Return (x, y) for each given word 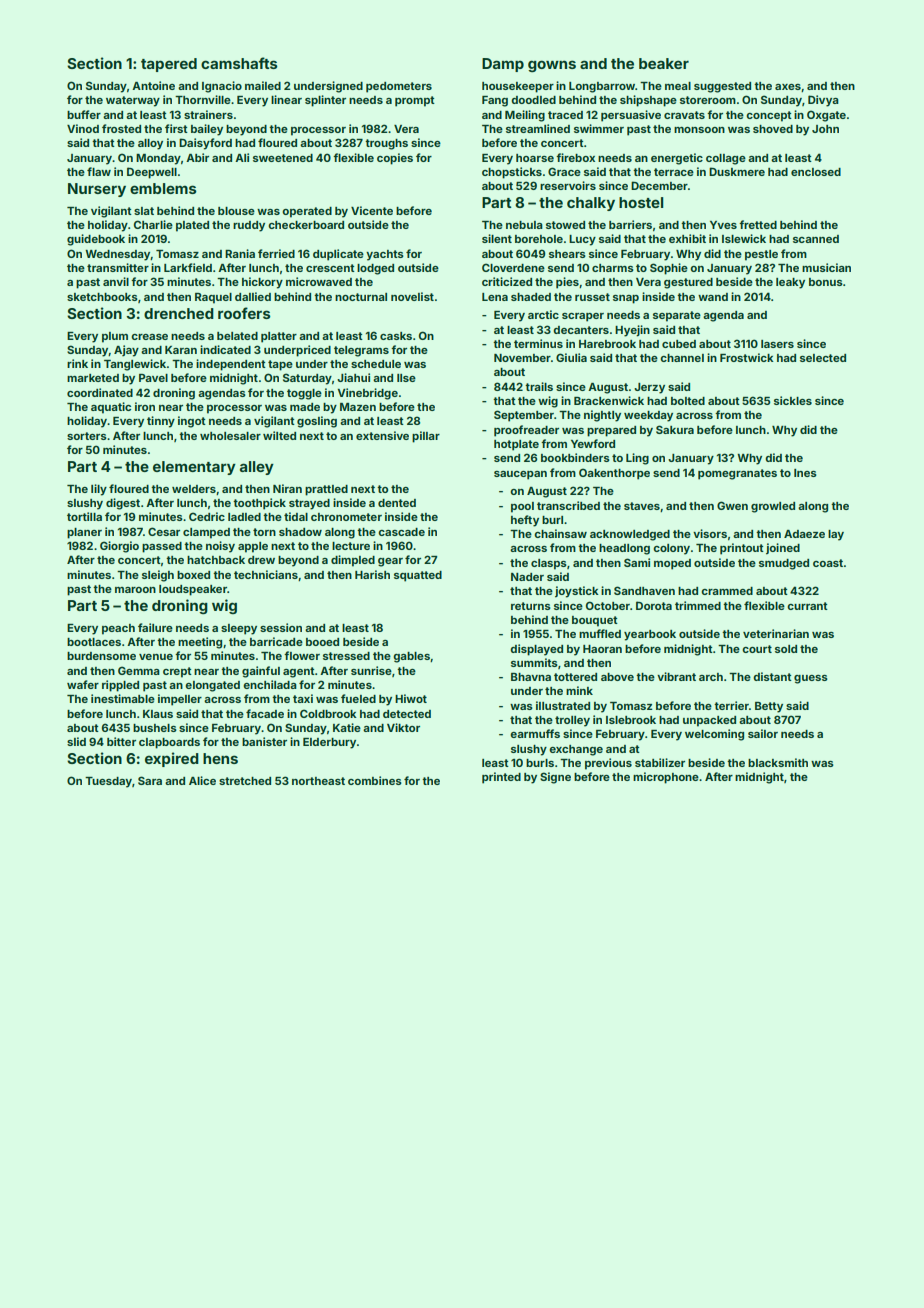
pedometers (399, 87)
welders (194, 489)
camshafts (239, 63)
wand (713, 297)
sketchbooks (102, 297)
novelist (412, 296)
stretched (245, 781)
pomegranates (737, 474)
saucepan (520, 475)
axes (788, 87)
